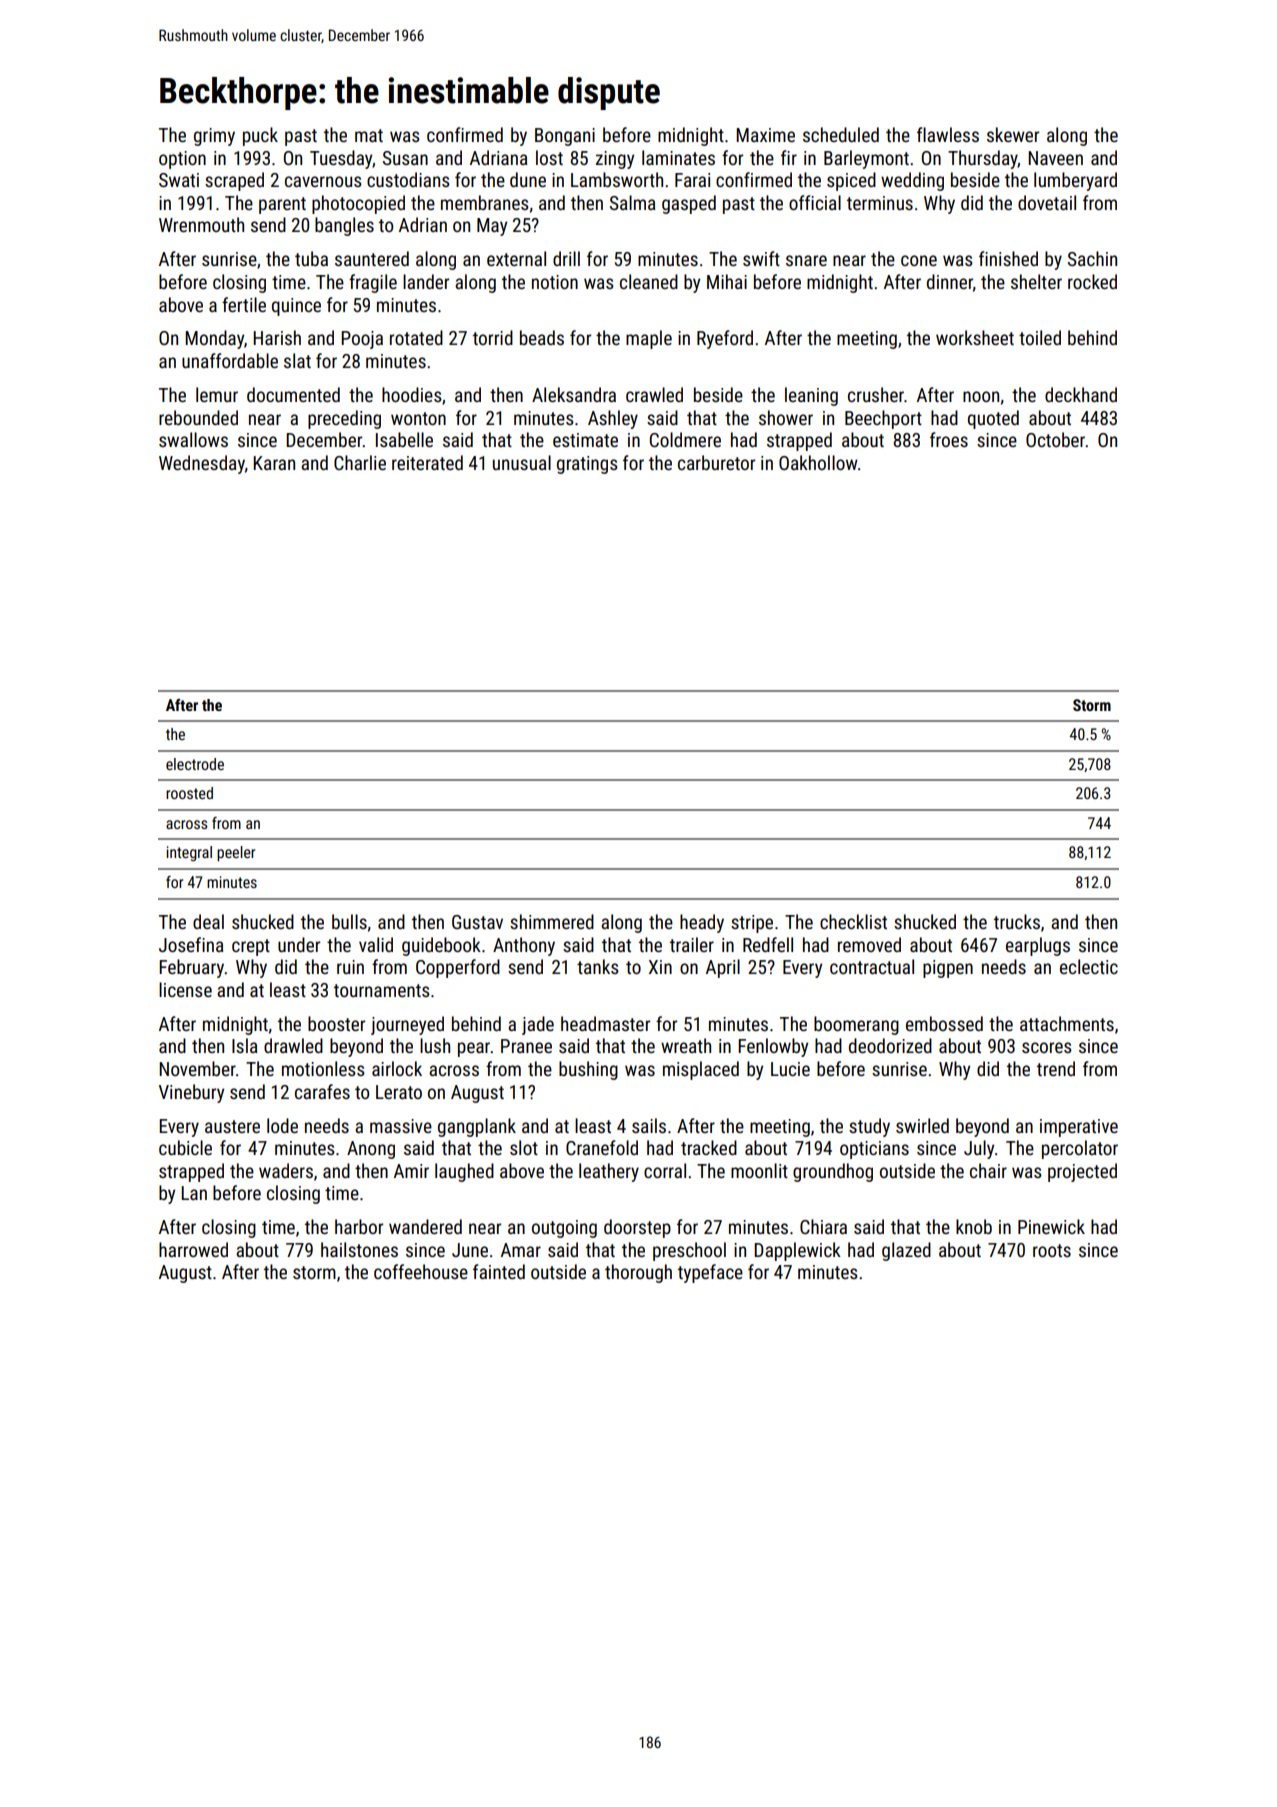 Image resolution: width=1277 pixels, height=1807 pixels. I want to click on Fenlowby, so click(773, 1047).
